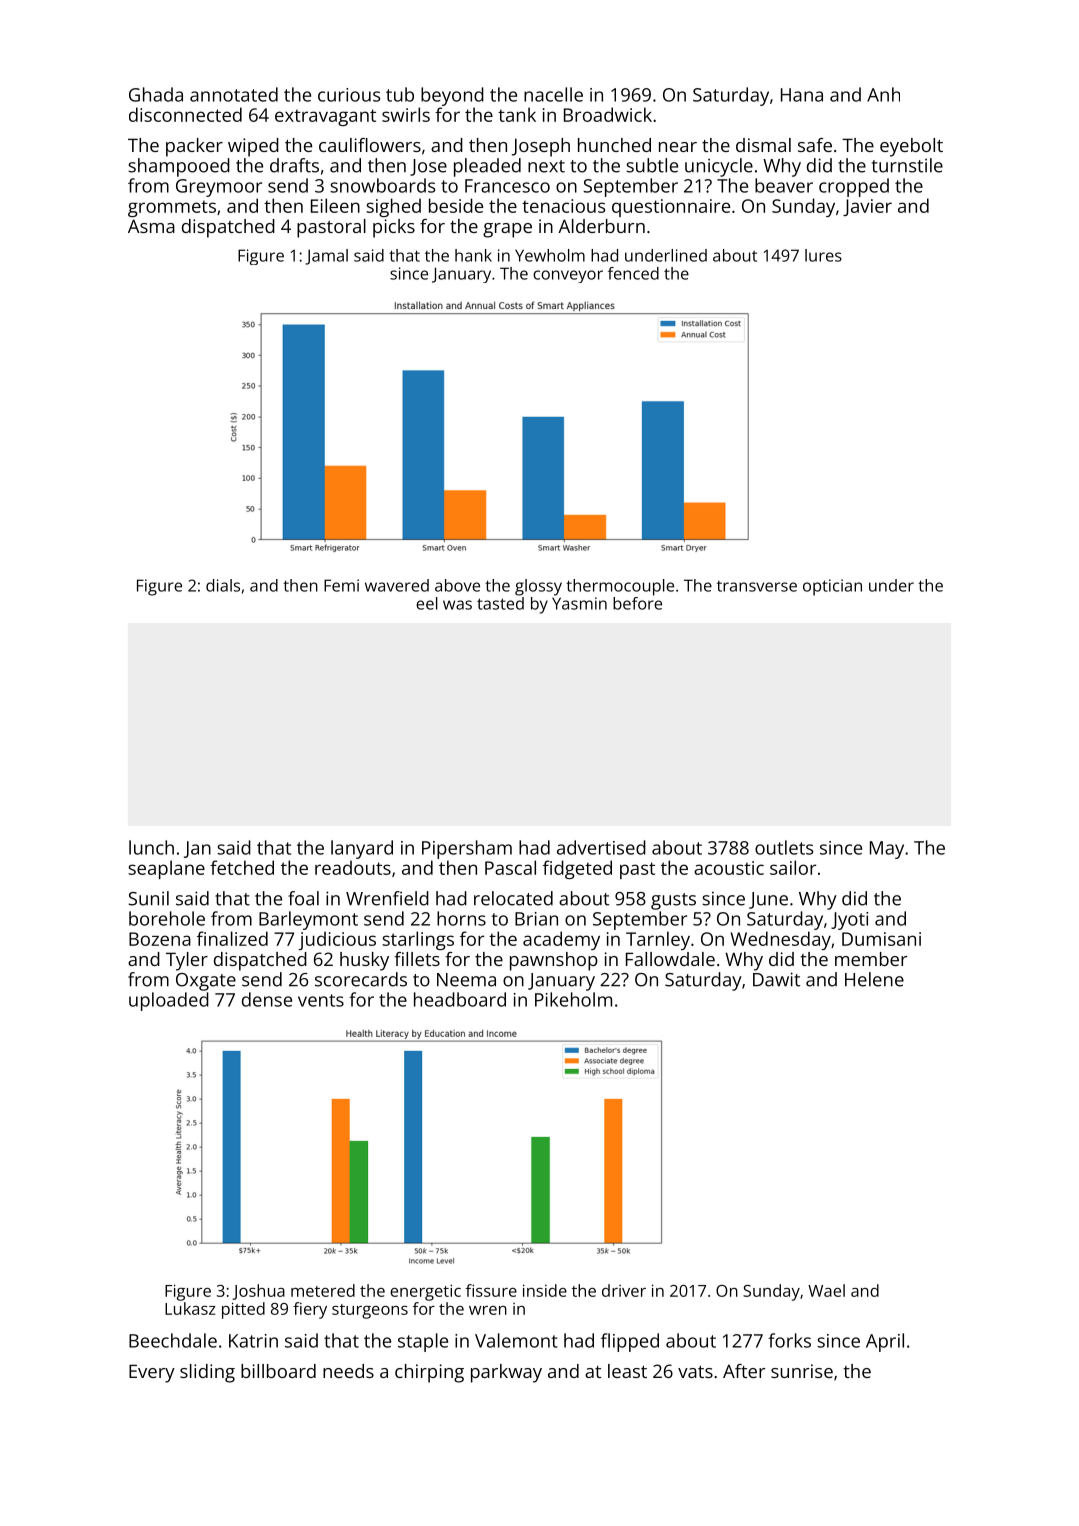 This image has width=1079, height=1526. What do you see at coordinates (321, 1000) in the image?
I see `vents` at bounding box center [321, 1000].
